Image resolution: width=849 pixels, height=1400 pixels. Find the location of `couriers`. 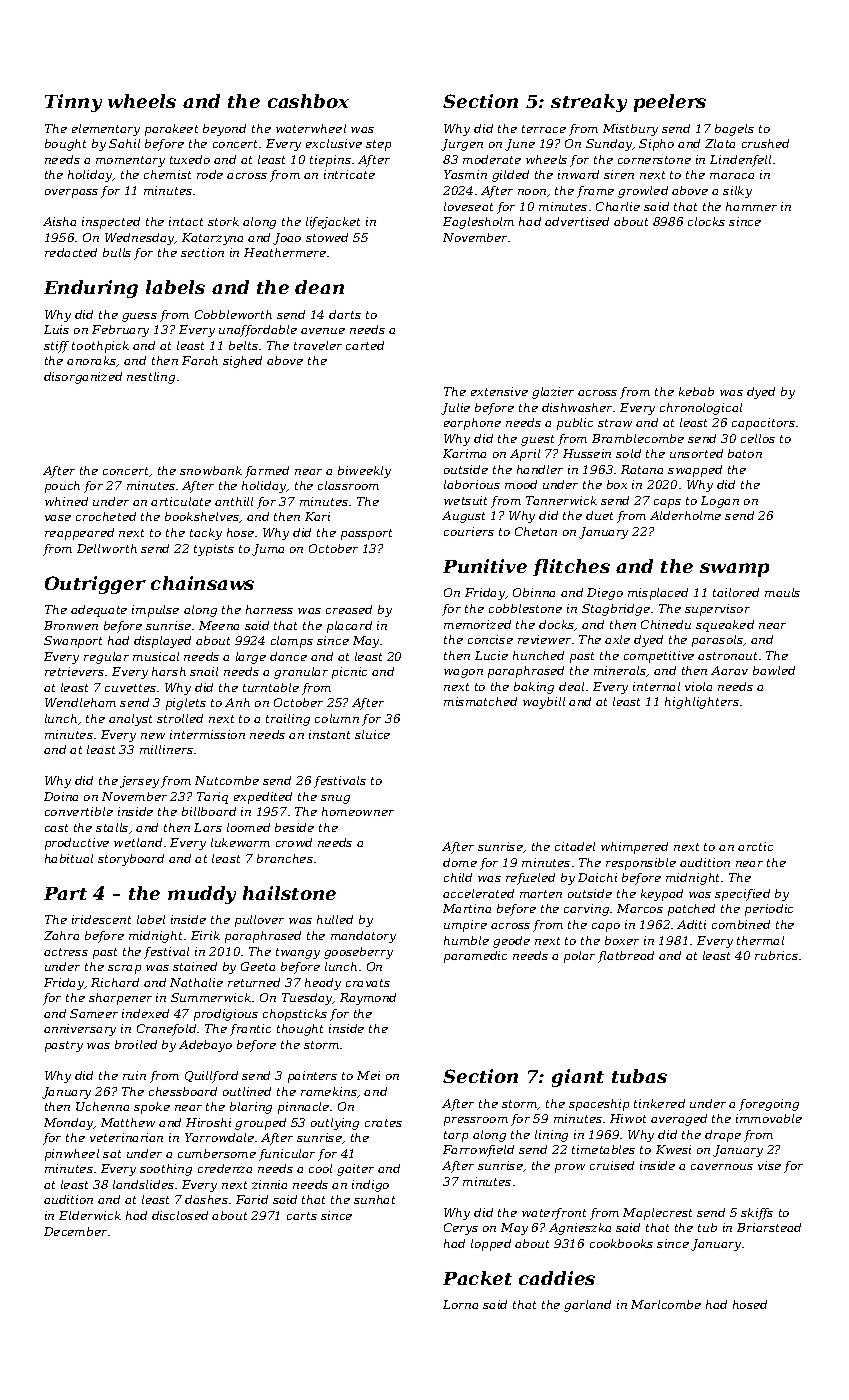

couriers is located at coordinates (469, 531).
